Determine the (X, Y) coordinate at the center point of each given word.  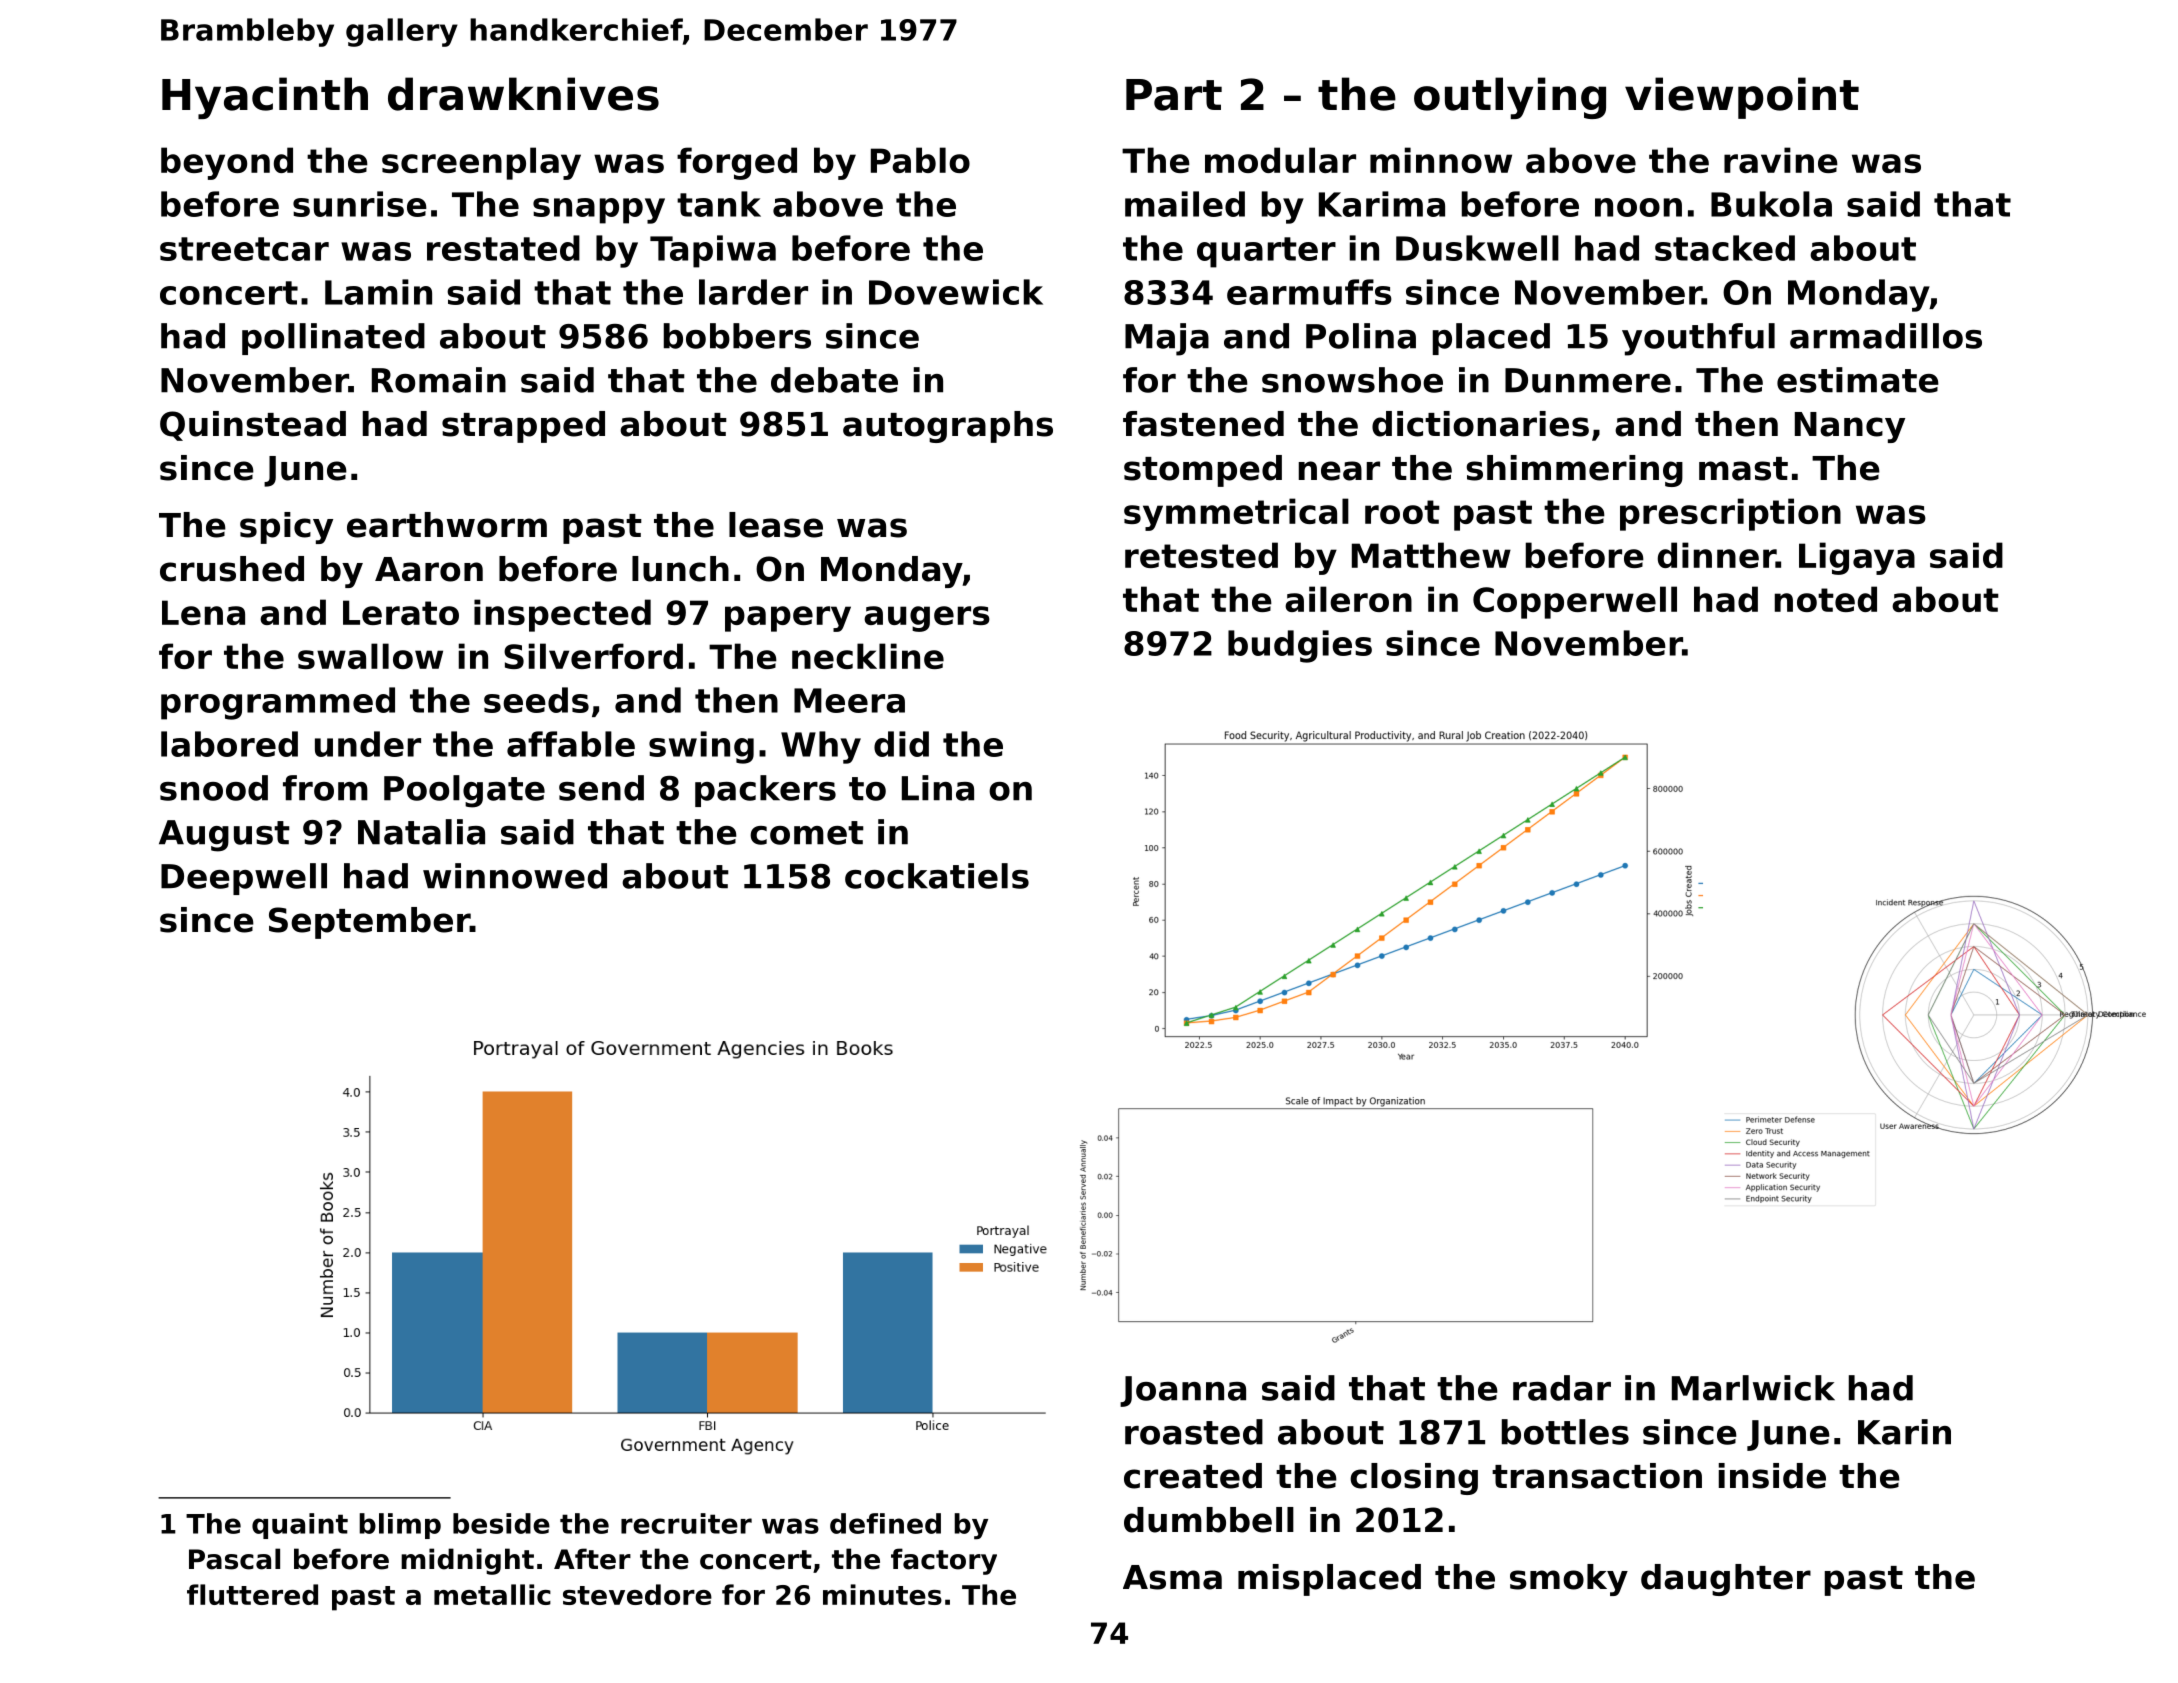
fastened (1203, 424)
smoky (1569, 1580)
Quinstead (253, 426)
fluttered (252, 1594)
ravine (1781, 160)
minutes (882, 1594)
